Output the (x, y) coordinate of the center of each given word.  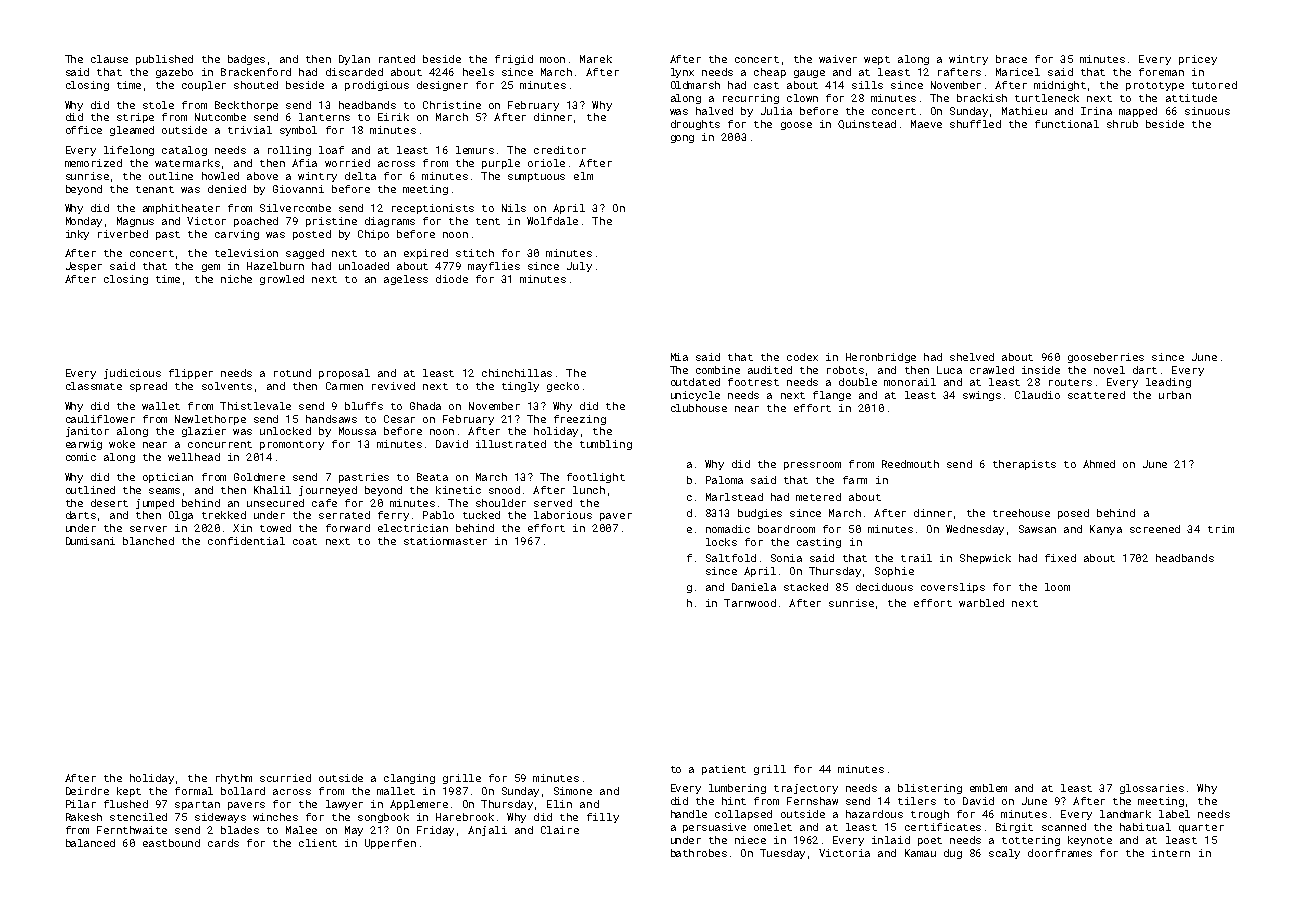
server (148, 529)
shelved (972, 357)
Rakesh (84, 817)
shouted (256, 85)
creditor (560, 150)
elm (583, 176)
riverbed (123, 234)
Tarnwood (750, 603)
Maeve (926, 124)
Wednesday (975, 530)
